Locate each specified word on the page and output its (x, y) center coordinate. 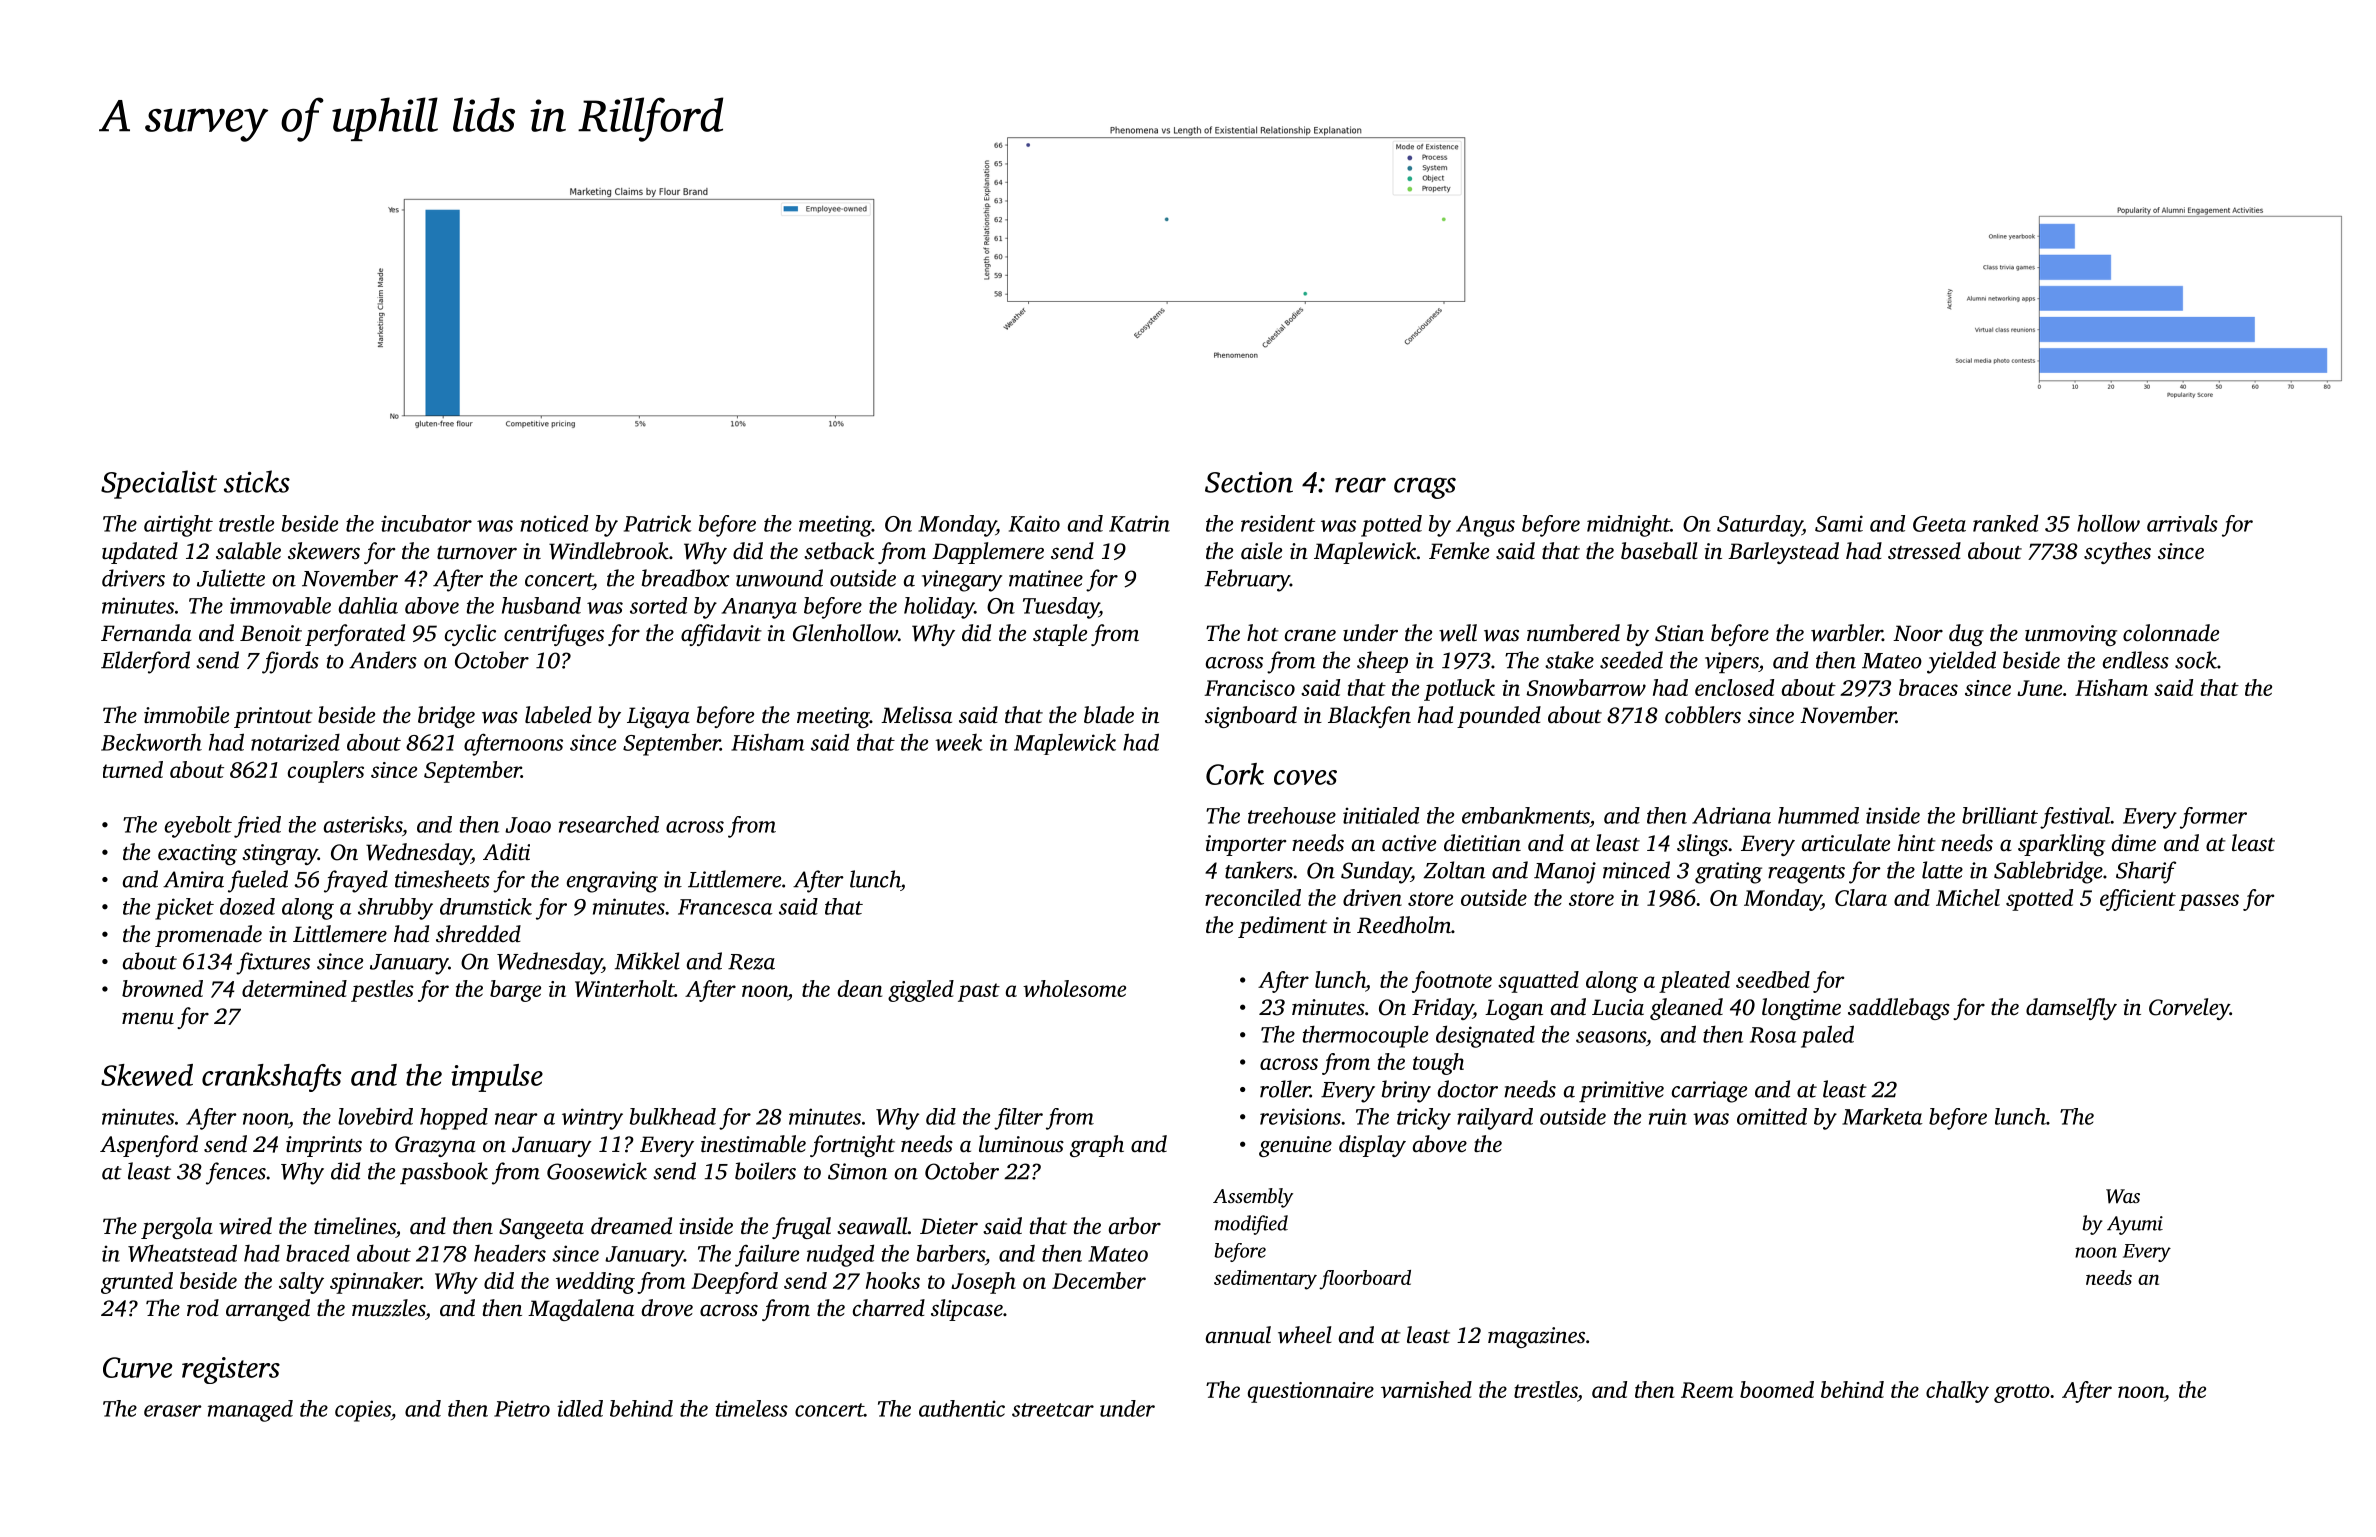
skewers (324, 551)
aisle (1261, 551)
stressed (1924, 551)
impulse (497, 1078)
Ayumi (2135, 1225)
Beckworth (151, 742)
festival (2075, 818)
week (959, 742)
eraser (173, 1411)
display (1372, 1146)
